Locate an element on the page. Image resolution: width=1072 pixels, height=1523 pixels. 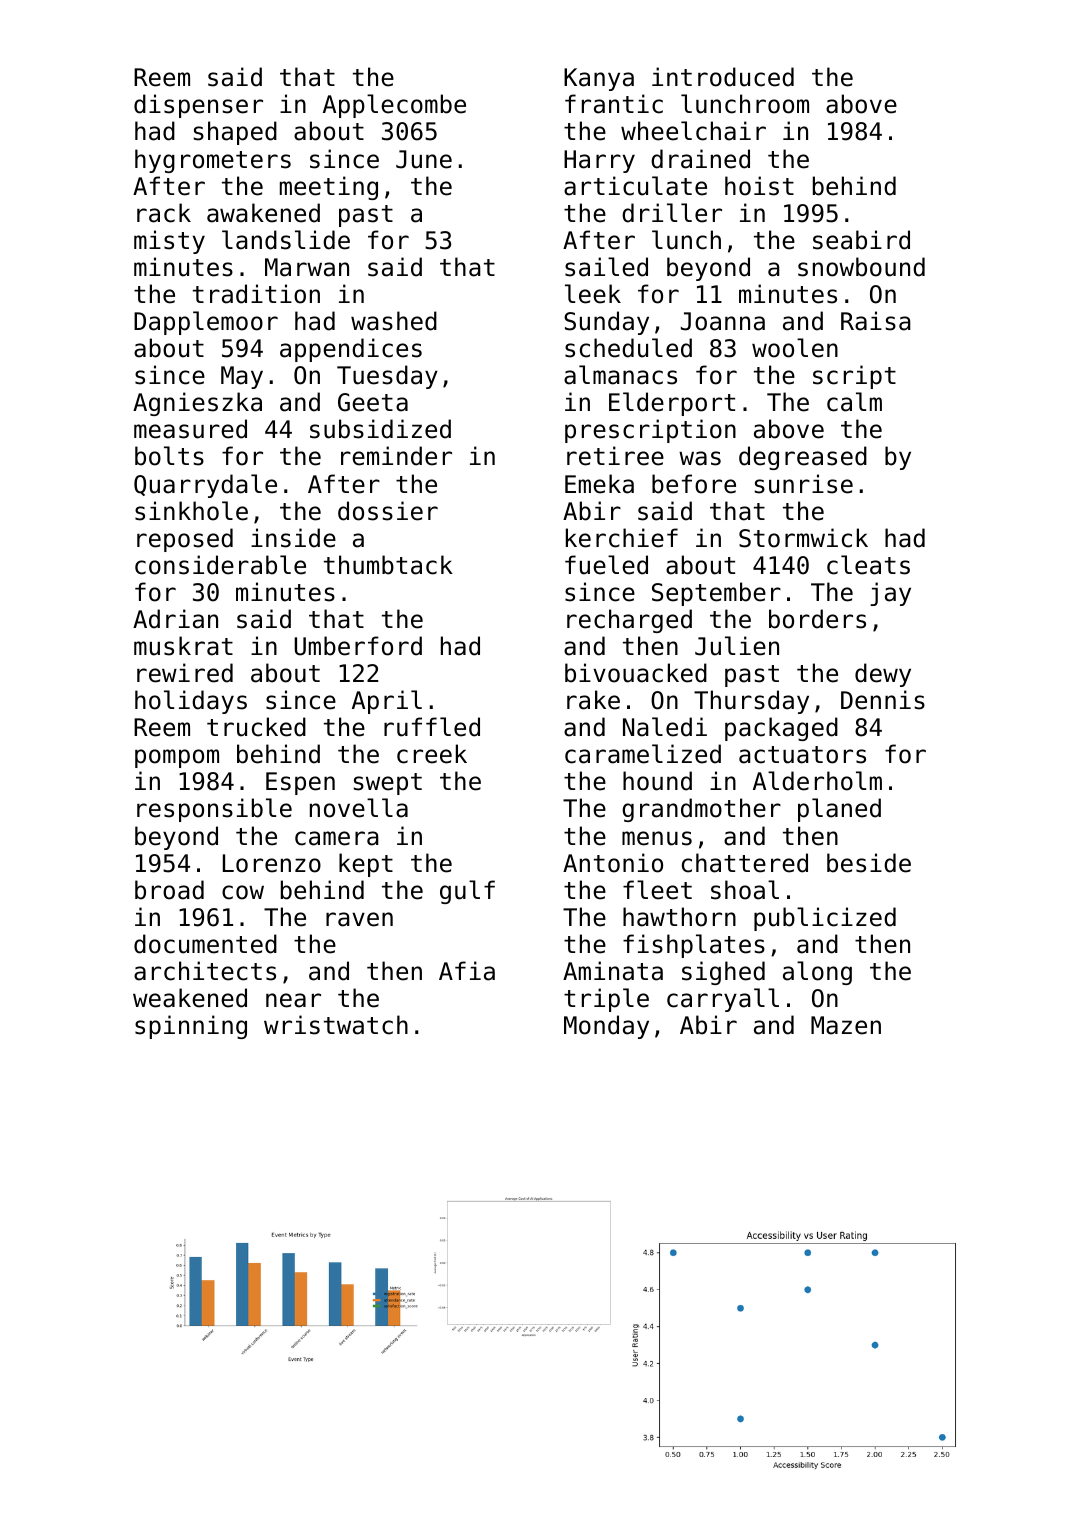
meeting is located at coordinates (329, 188).
